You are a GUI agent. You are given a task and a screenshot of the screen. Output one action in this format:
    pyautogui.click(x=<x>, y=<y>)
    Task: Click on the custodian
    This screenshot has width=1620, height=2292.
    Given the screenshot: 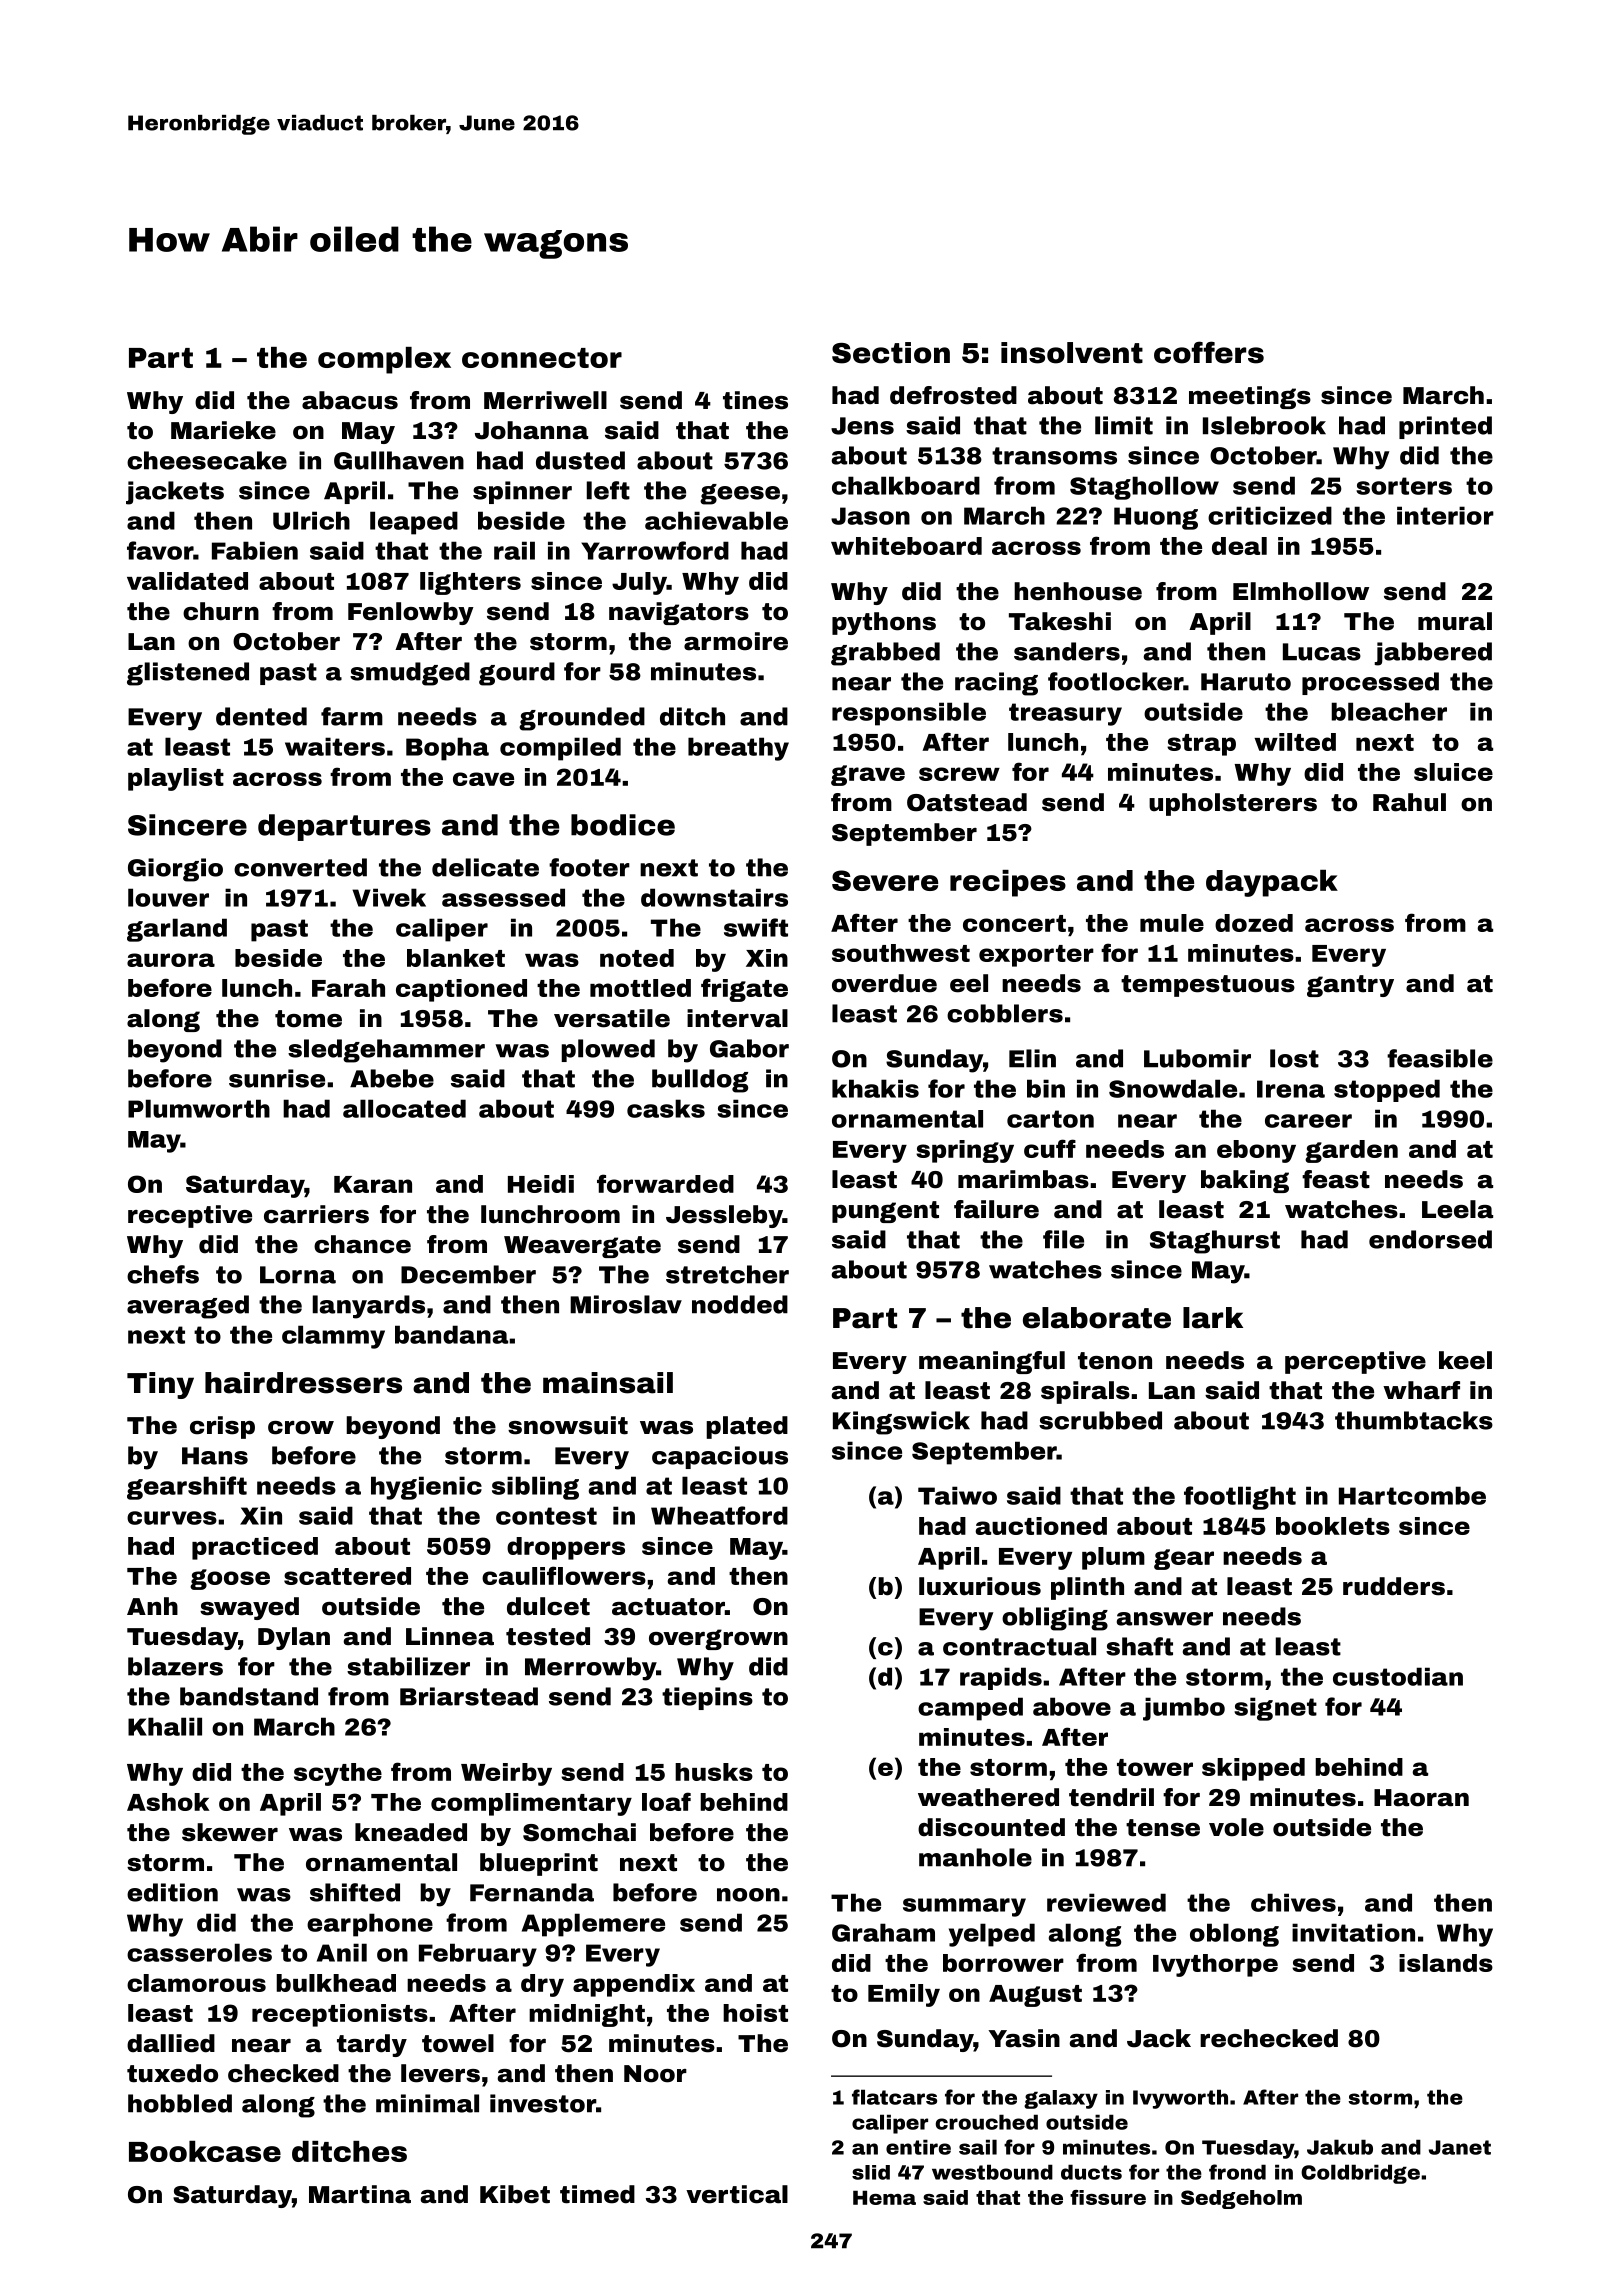 What is the action you would take?
    pyautogui.click(x=1398, y=1676)
